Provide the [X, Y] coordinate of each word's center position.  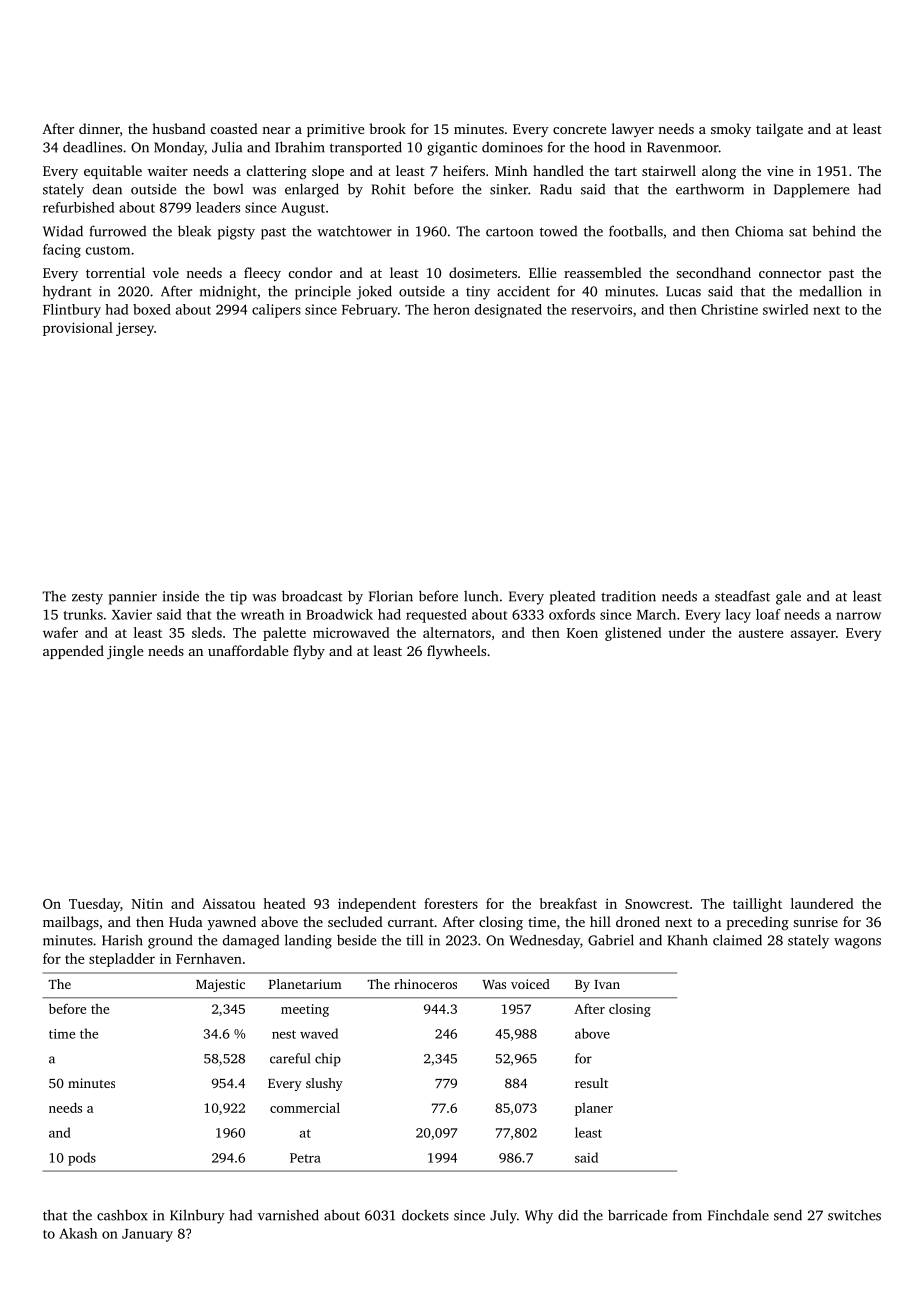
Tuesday [94, 905]
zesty [87, 599]
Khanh [688, 940]
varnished [288, 1215]
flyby [309, 652]
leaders [218, 207]
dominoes [512, 147]
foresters [451, 903]
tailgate [779, 130]
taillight [757, 905]
